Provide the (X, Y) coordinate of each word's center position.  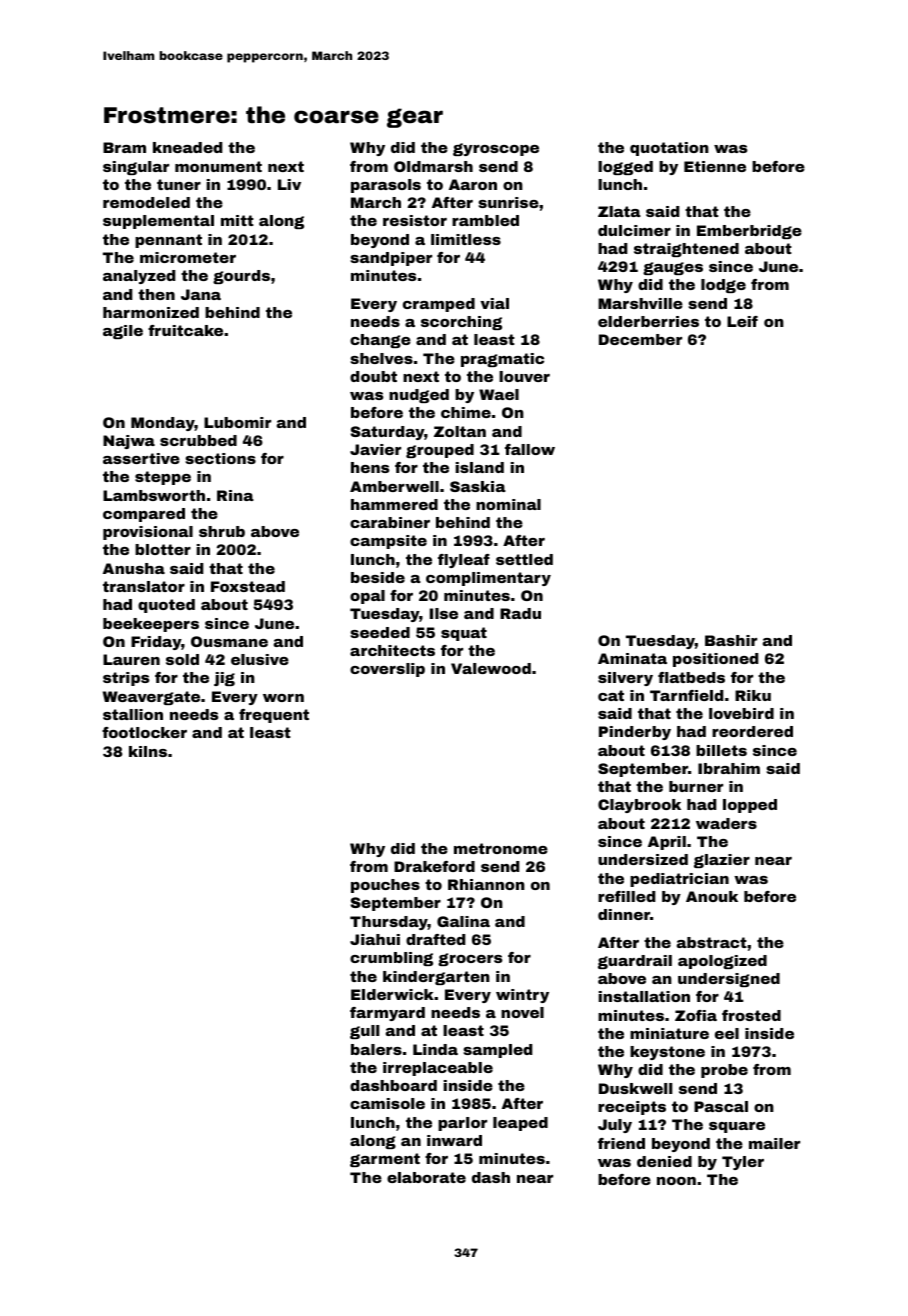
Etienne (715, 166)
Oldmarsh (433, 166)
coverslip (387, 670)
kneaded (187, 147)
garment (385, 1160)
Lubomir (237, 422)
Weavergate (151, 698)
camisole (387, 1103)
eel (727, 1033)
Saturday (388, 433)
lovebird (741, 713)
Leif (742, 321)
